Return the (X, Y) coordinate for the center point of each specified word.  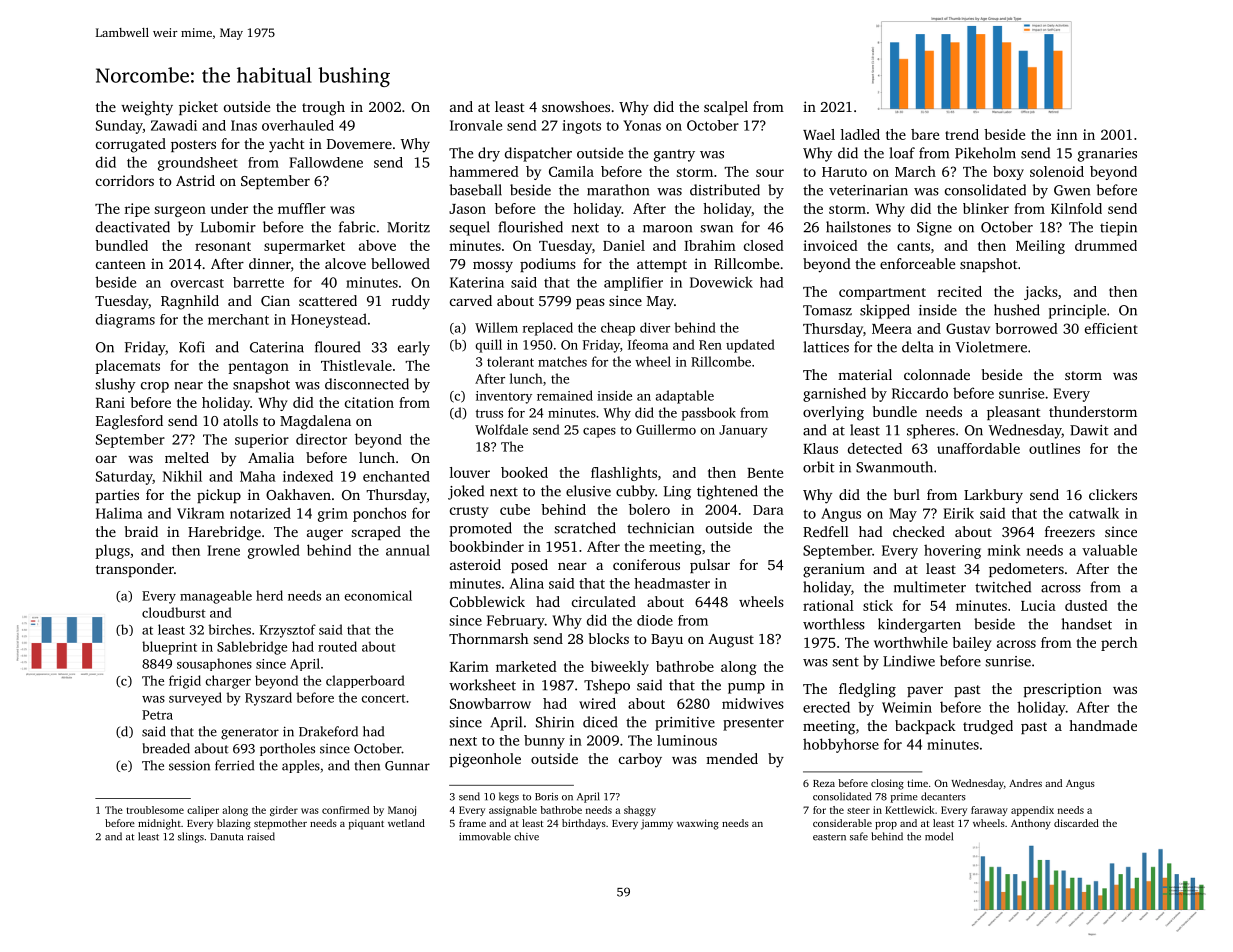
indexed (308, 476)
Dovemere (359, 144)
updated (750, 346)
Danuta (226, 837)
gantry (674, 155)
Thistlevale (356, 365)
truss (489, 413)
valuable (1109, 550)
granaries (1107, 155)
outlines (1054, 448)
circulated (604, 601)
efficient (1111, 328)
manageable (216, 597)
